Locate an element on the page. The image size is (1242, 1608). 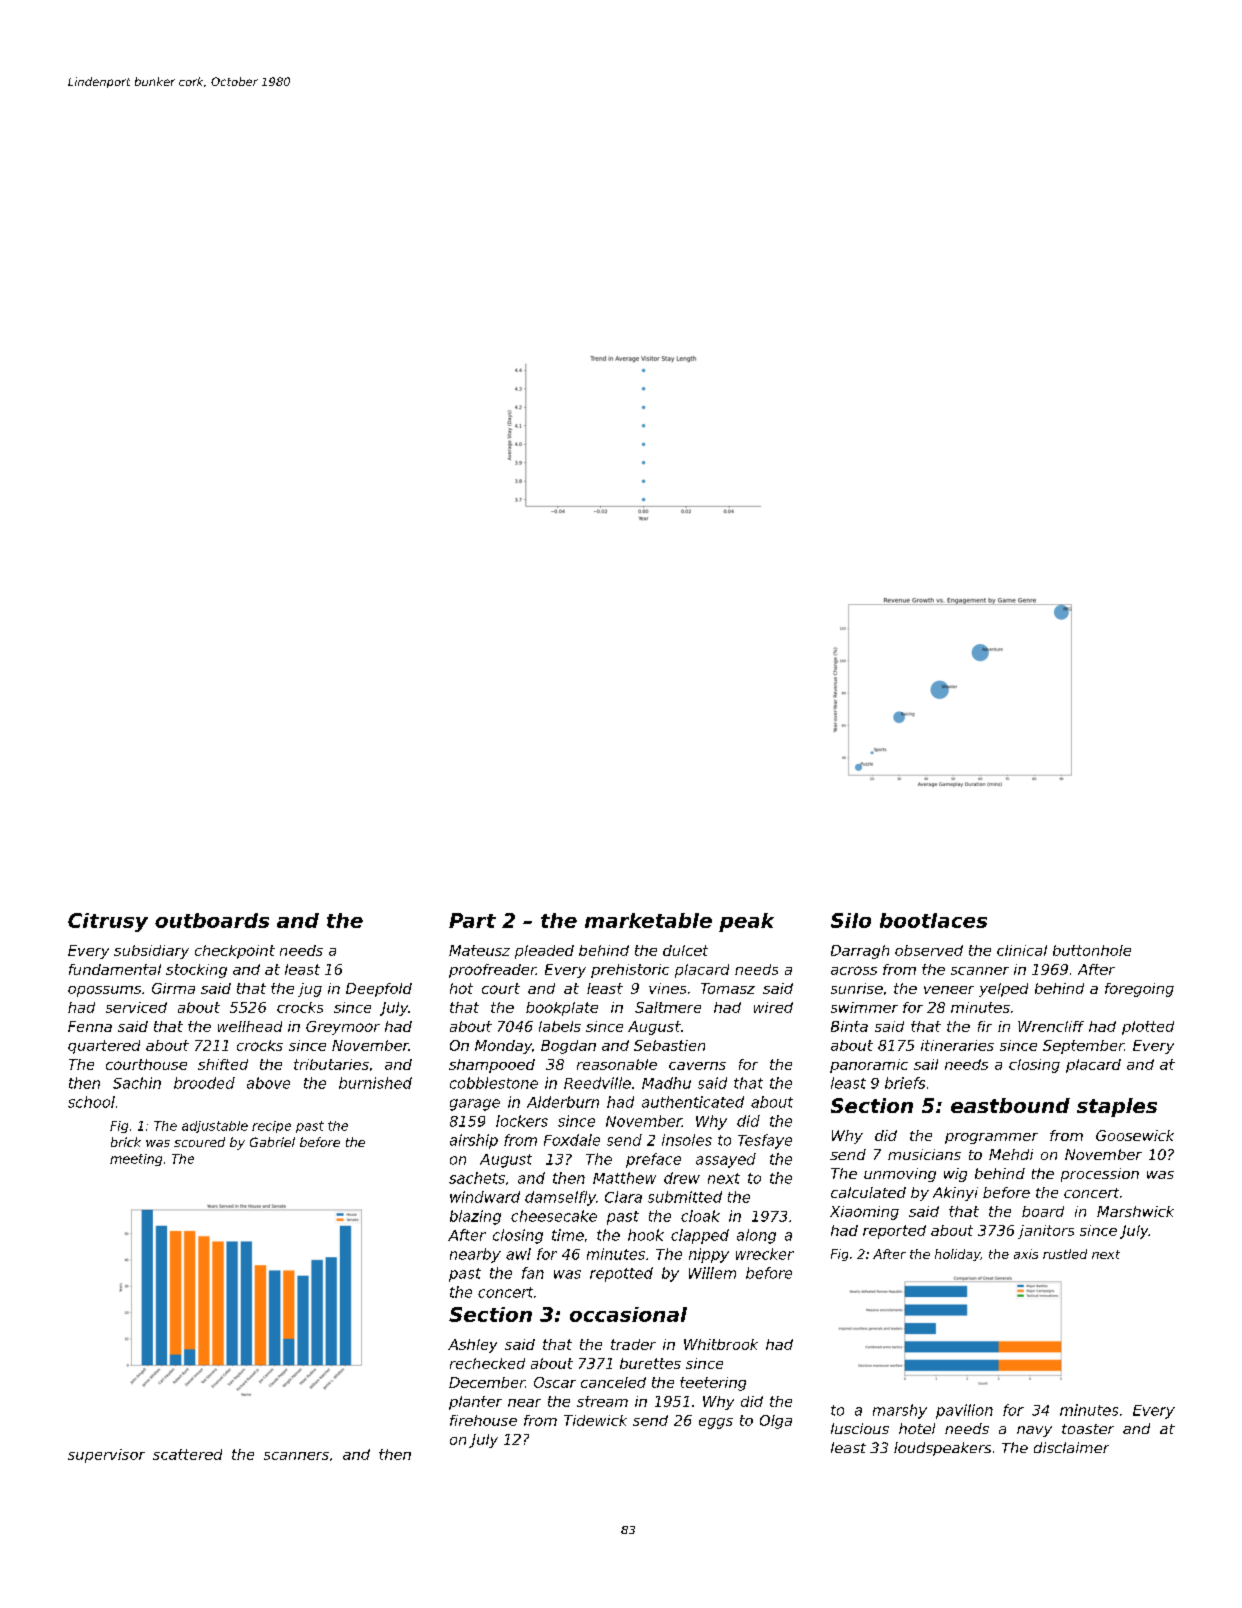
Wrencliff is located at coordinates (1051, 1026).
